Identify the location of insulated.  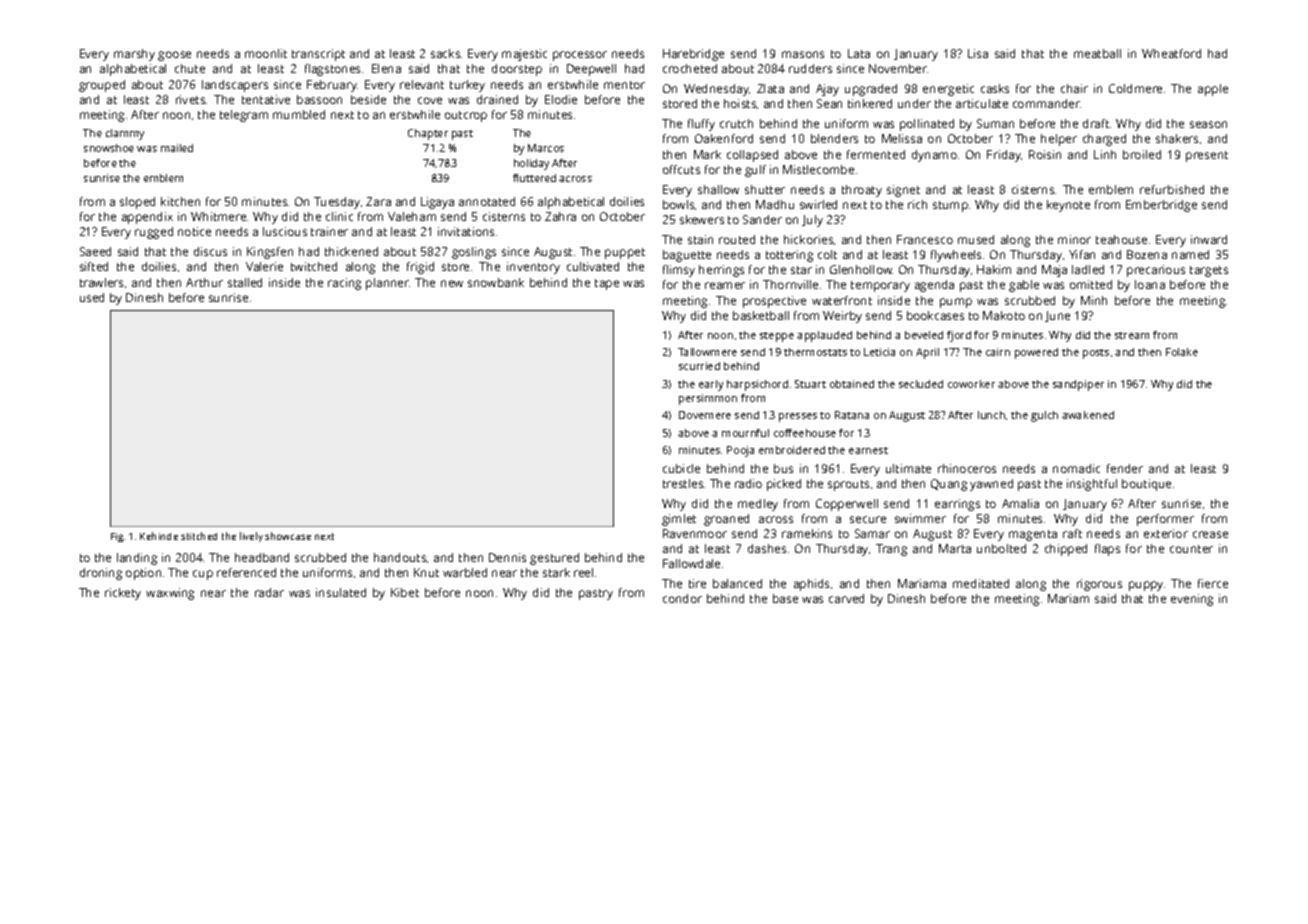
(341, 592).
